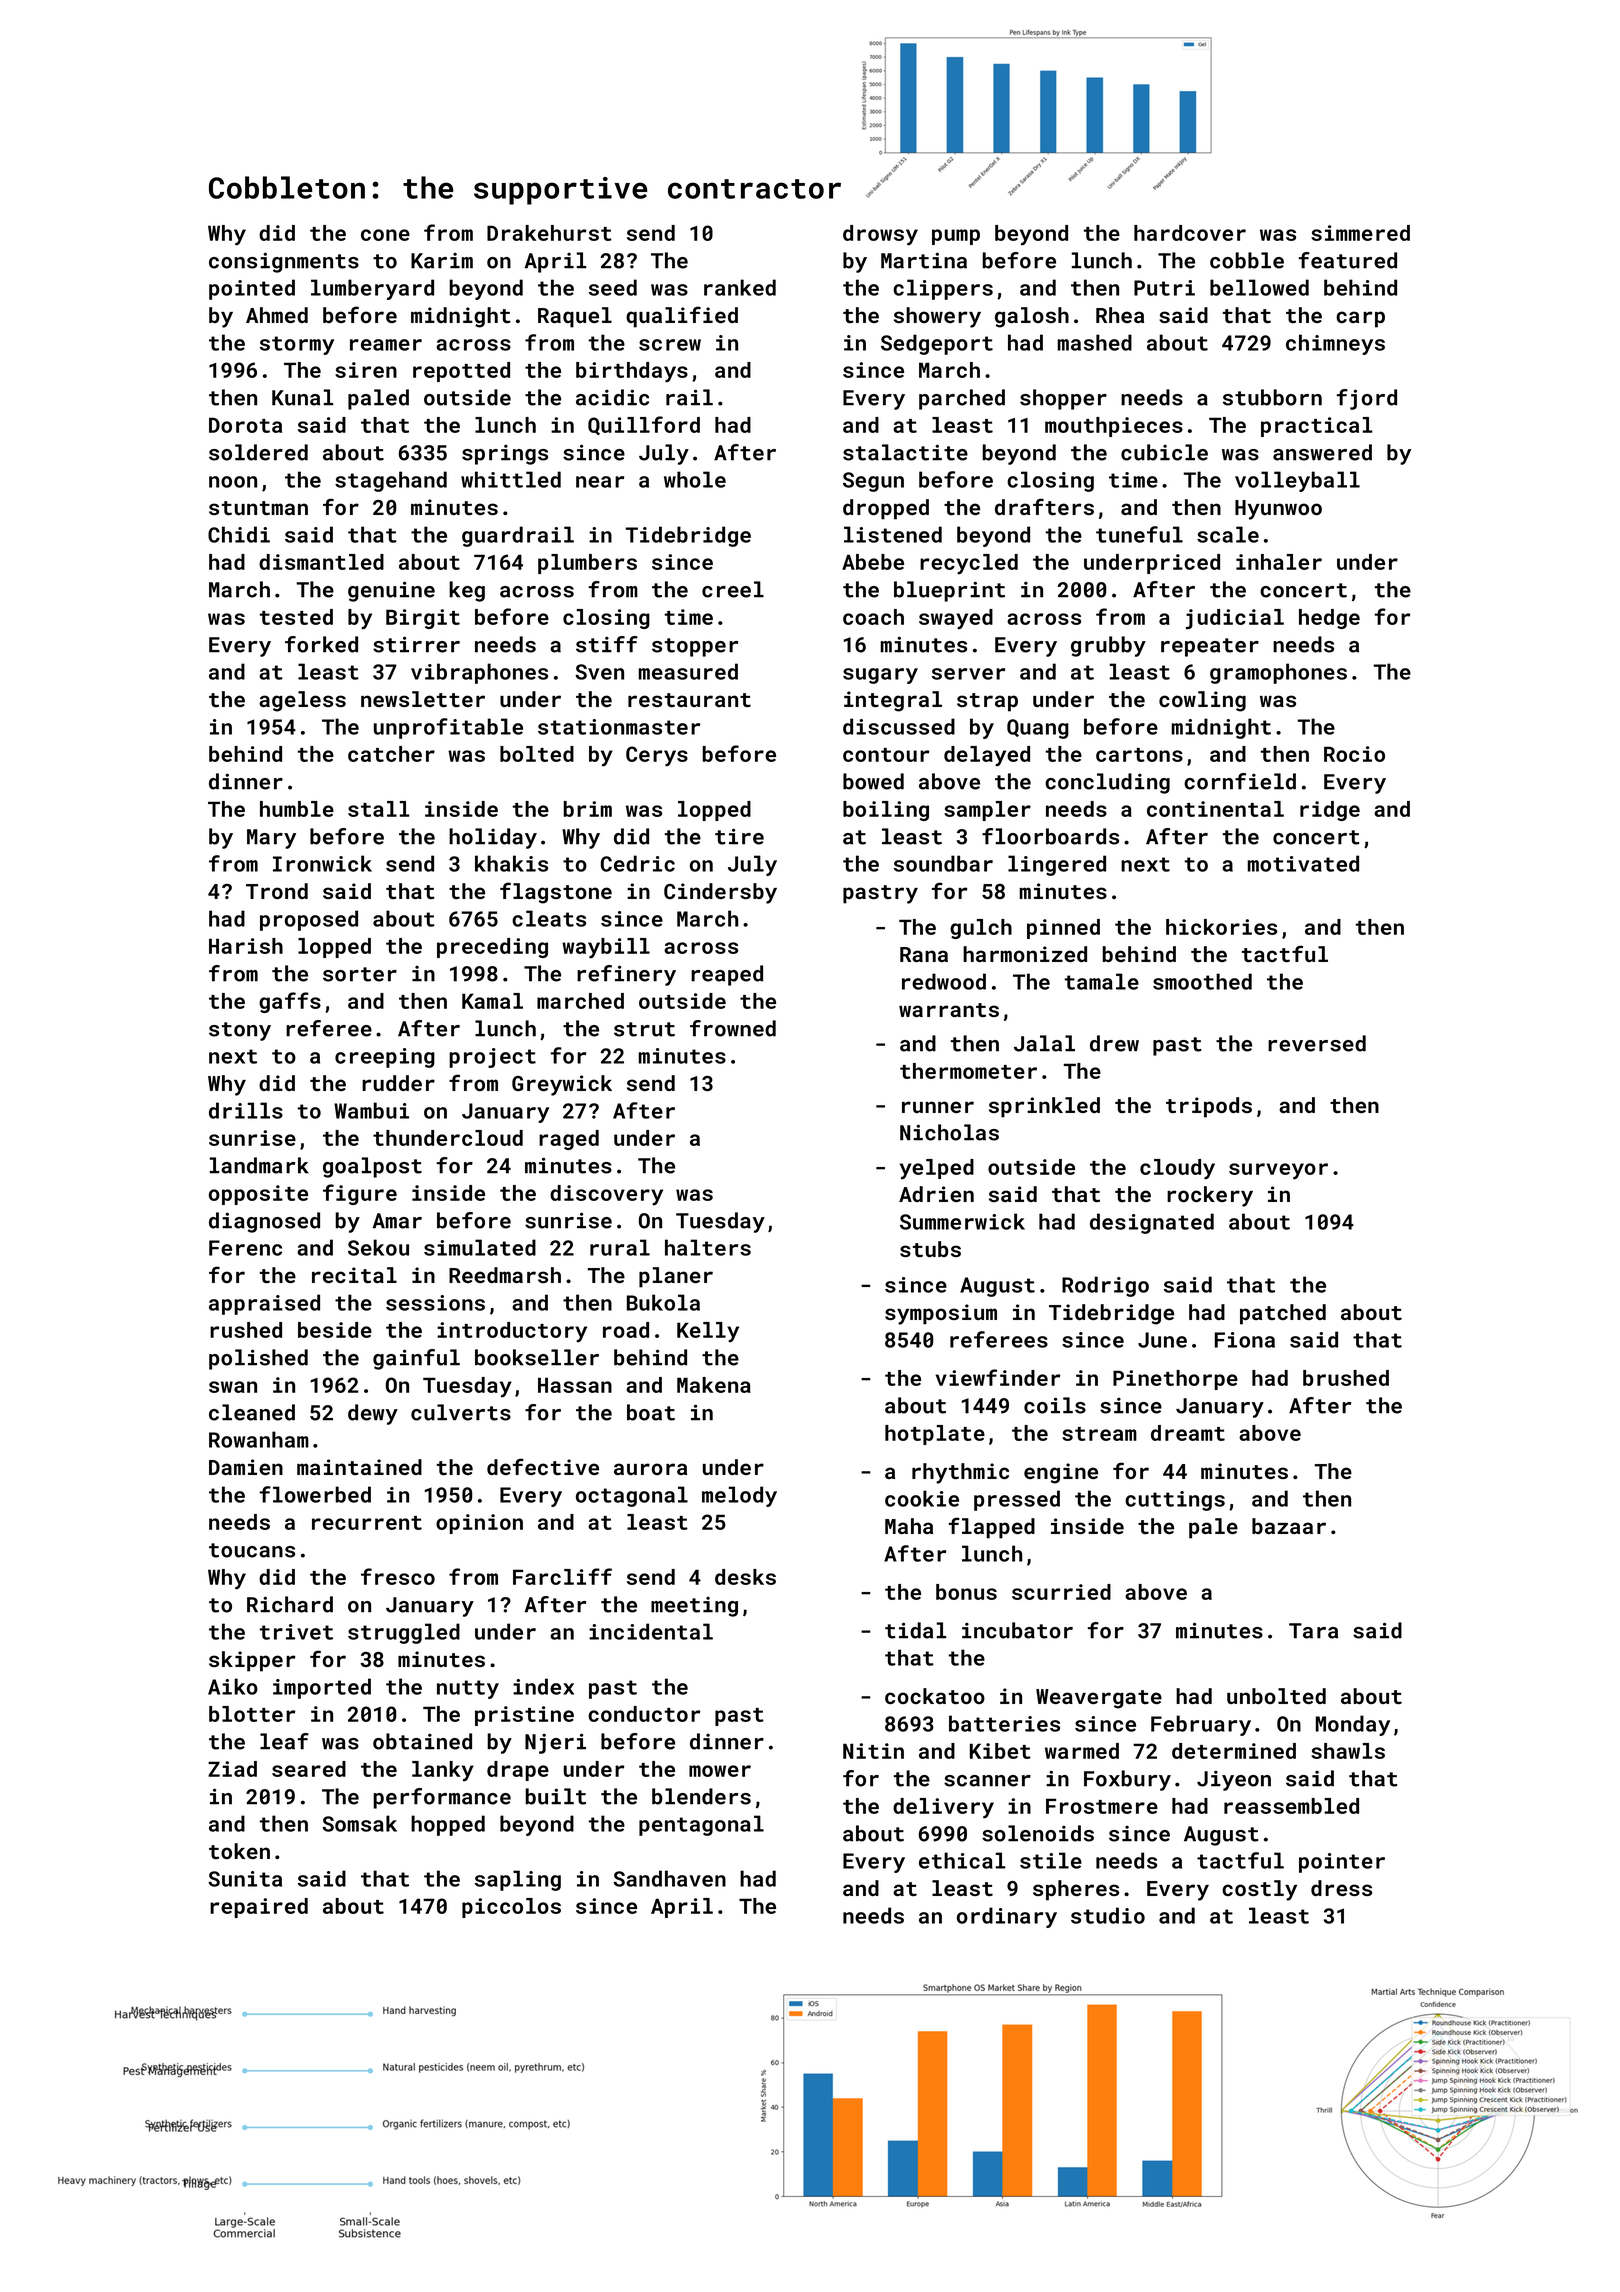 Image resolution: width=1620 pixels, height=2292 pixels. What do you see at coordinates (1278, 510) in the screenshot?
I see `Hyunwoo` at bounding box center [1278, 510].
